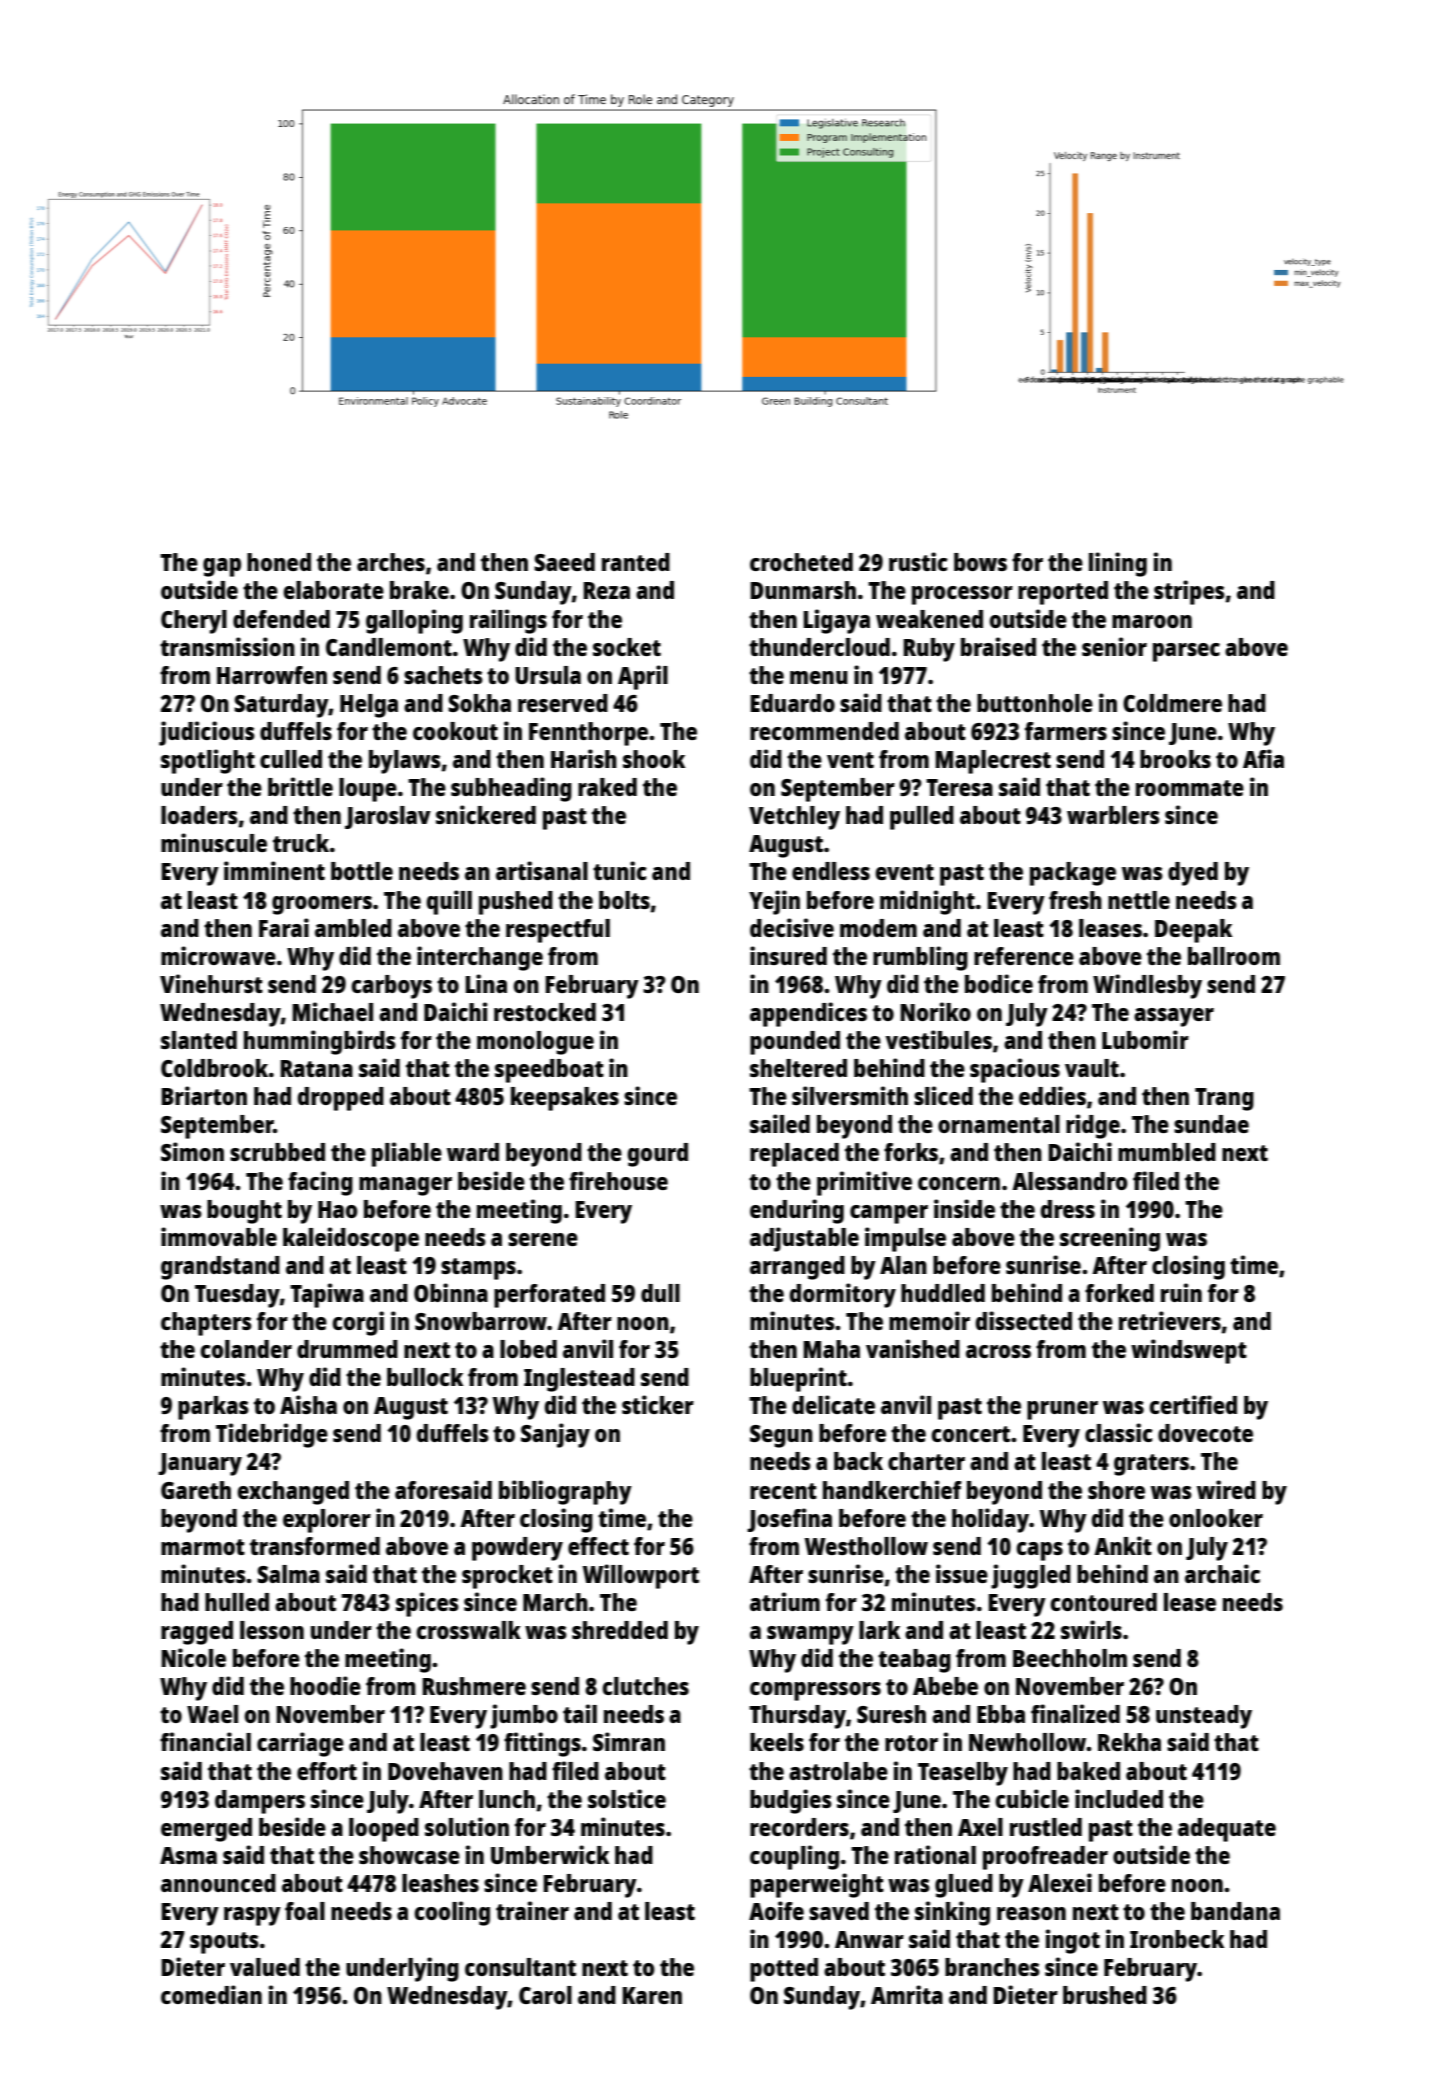 The image size is (1450, 2100). Describe the element at coordinates (636, 562) in the screenshot. I see `ranted` at that location.
